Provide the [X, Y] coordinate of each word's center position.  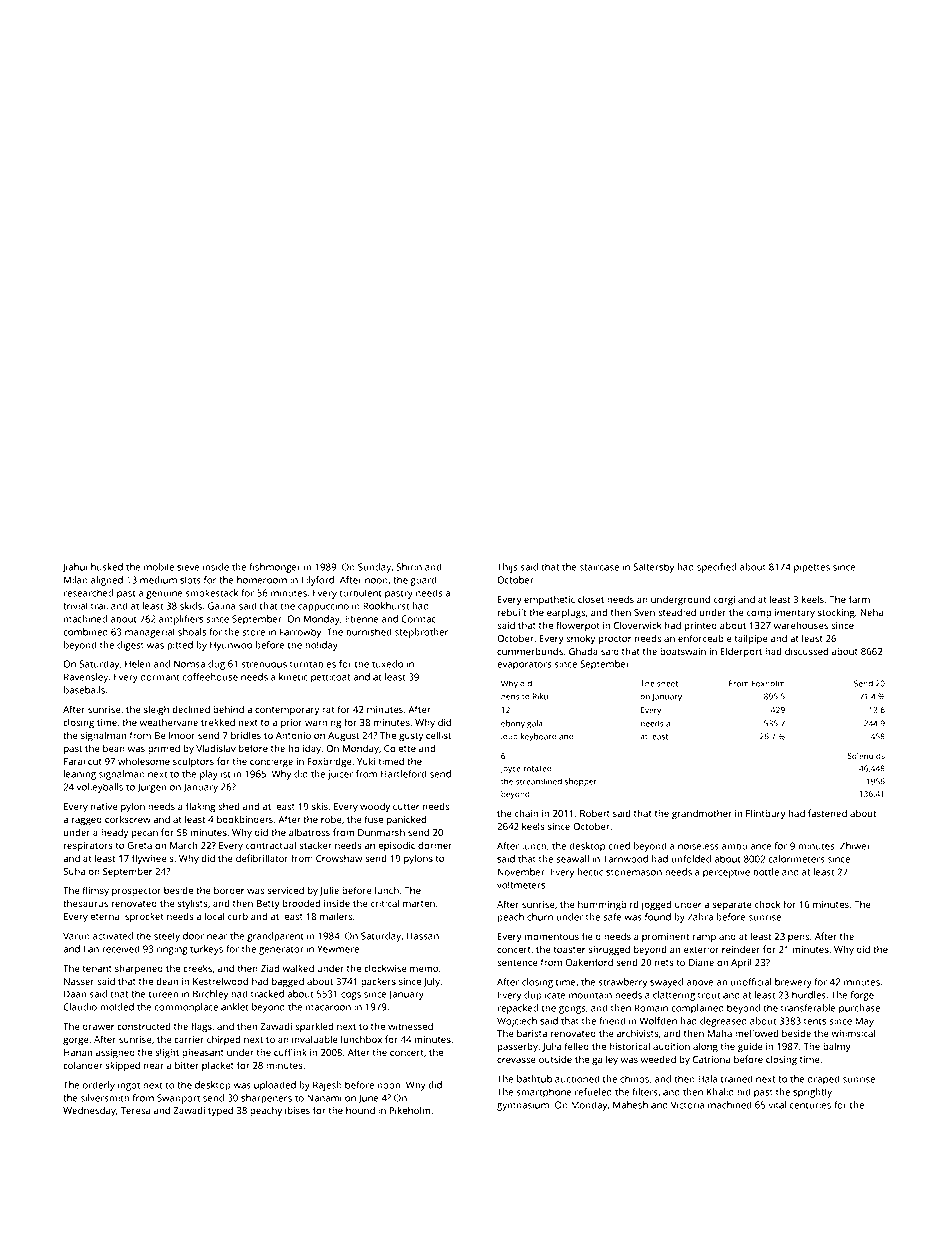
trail [99, 606]
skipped [123, 1066]
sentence [517, 963]
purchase [859, 1009]
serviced [285, 890]
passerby [517, 1047]
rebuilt [511, 612]
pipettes [812, 568]
